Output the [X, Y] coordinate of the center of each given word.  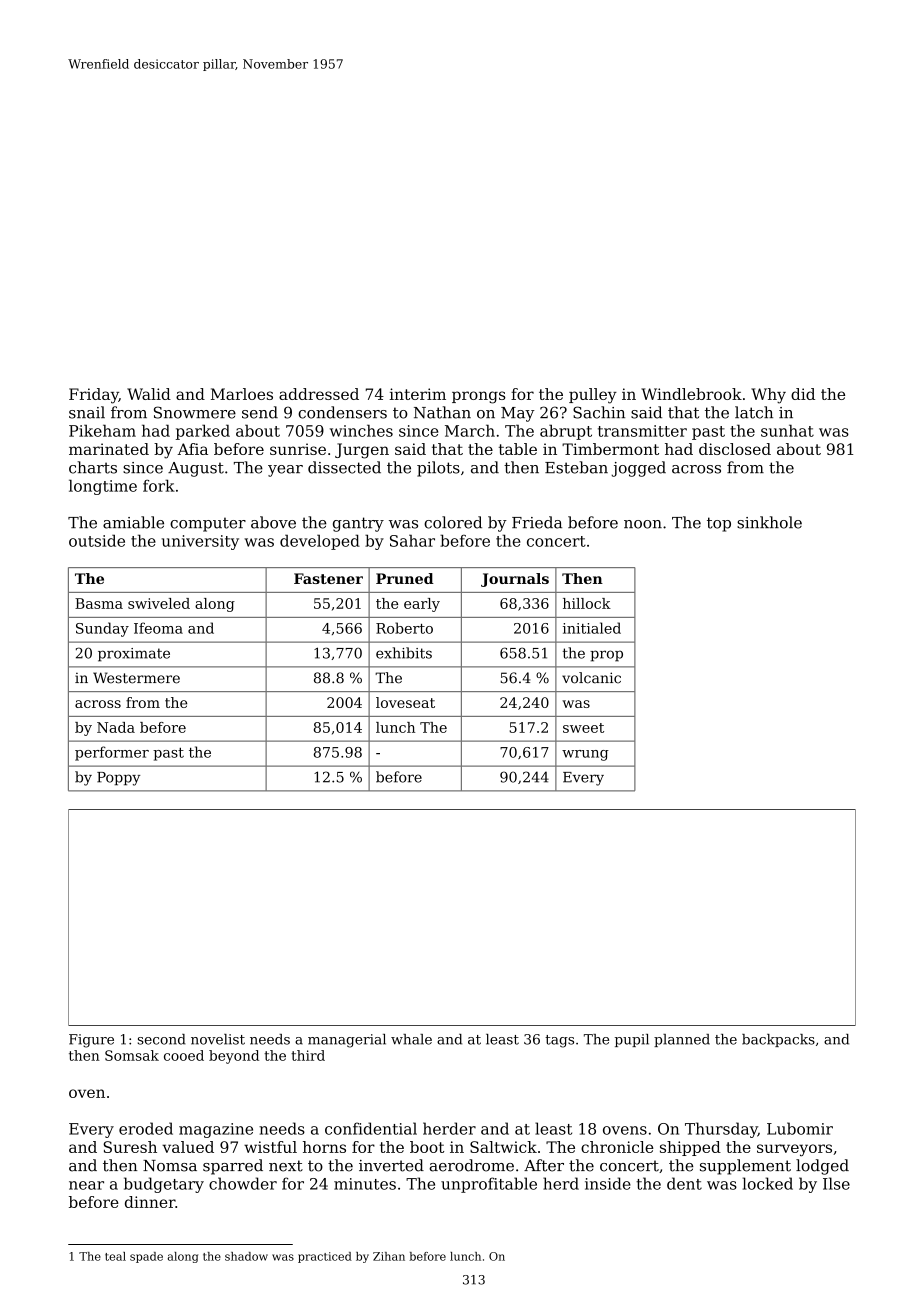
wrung [585, 755]
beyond [234, 1057]
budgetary [164, 1185]
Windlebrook [691, 394]
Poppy [118, 779]
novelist [218, 1039]
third [308, 1055]
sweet [583, 728]
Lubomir [800, 1128]
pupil [632, 1040]
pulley [593, 396]
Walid [149, 394]
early [422, 605]
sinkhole [769, 522]
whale [411, 1039]
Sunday [102, 629]
